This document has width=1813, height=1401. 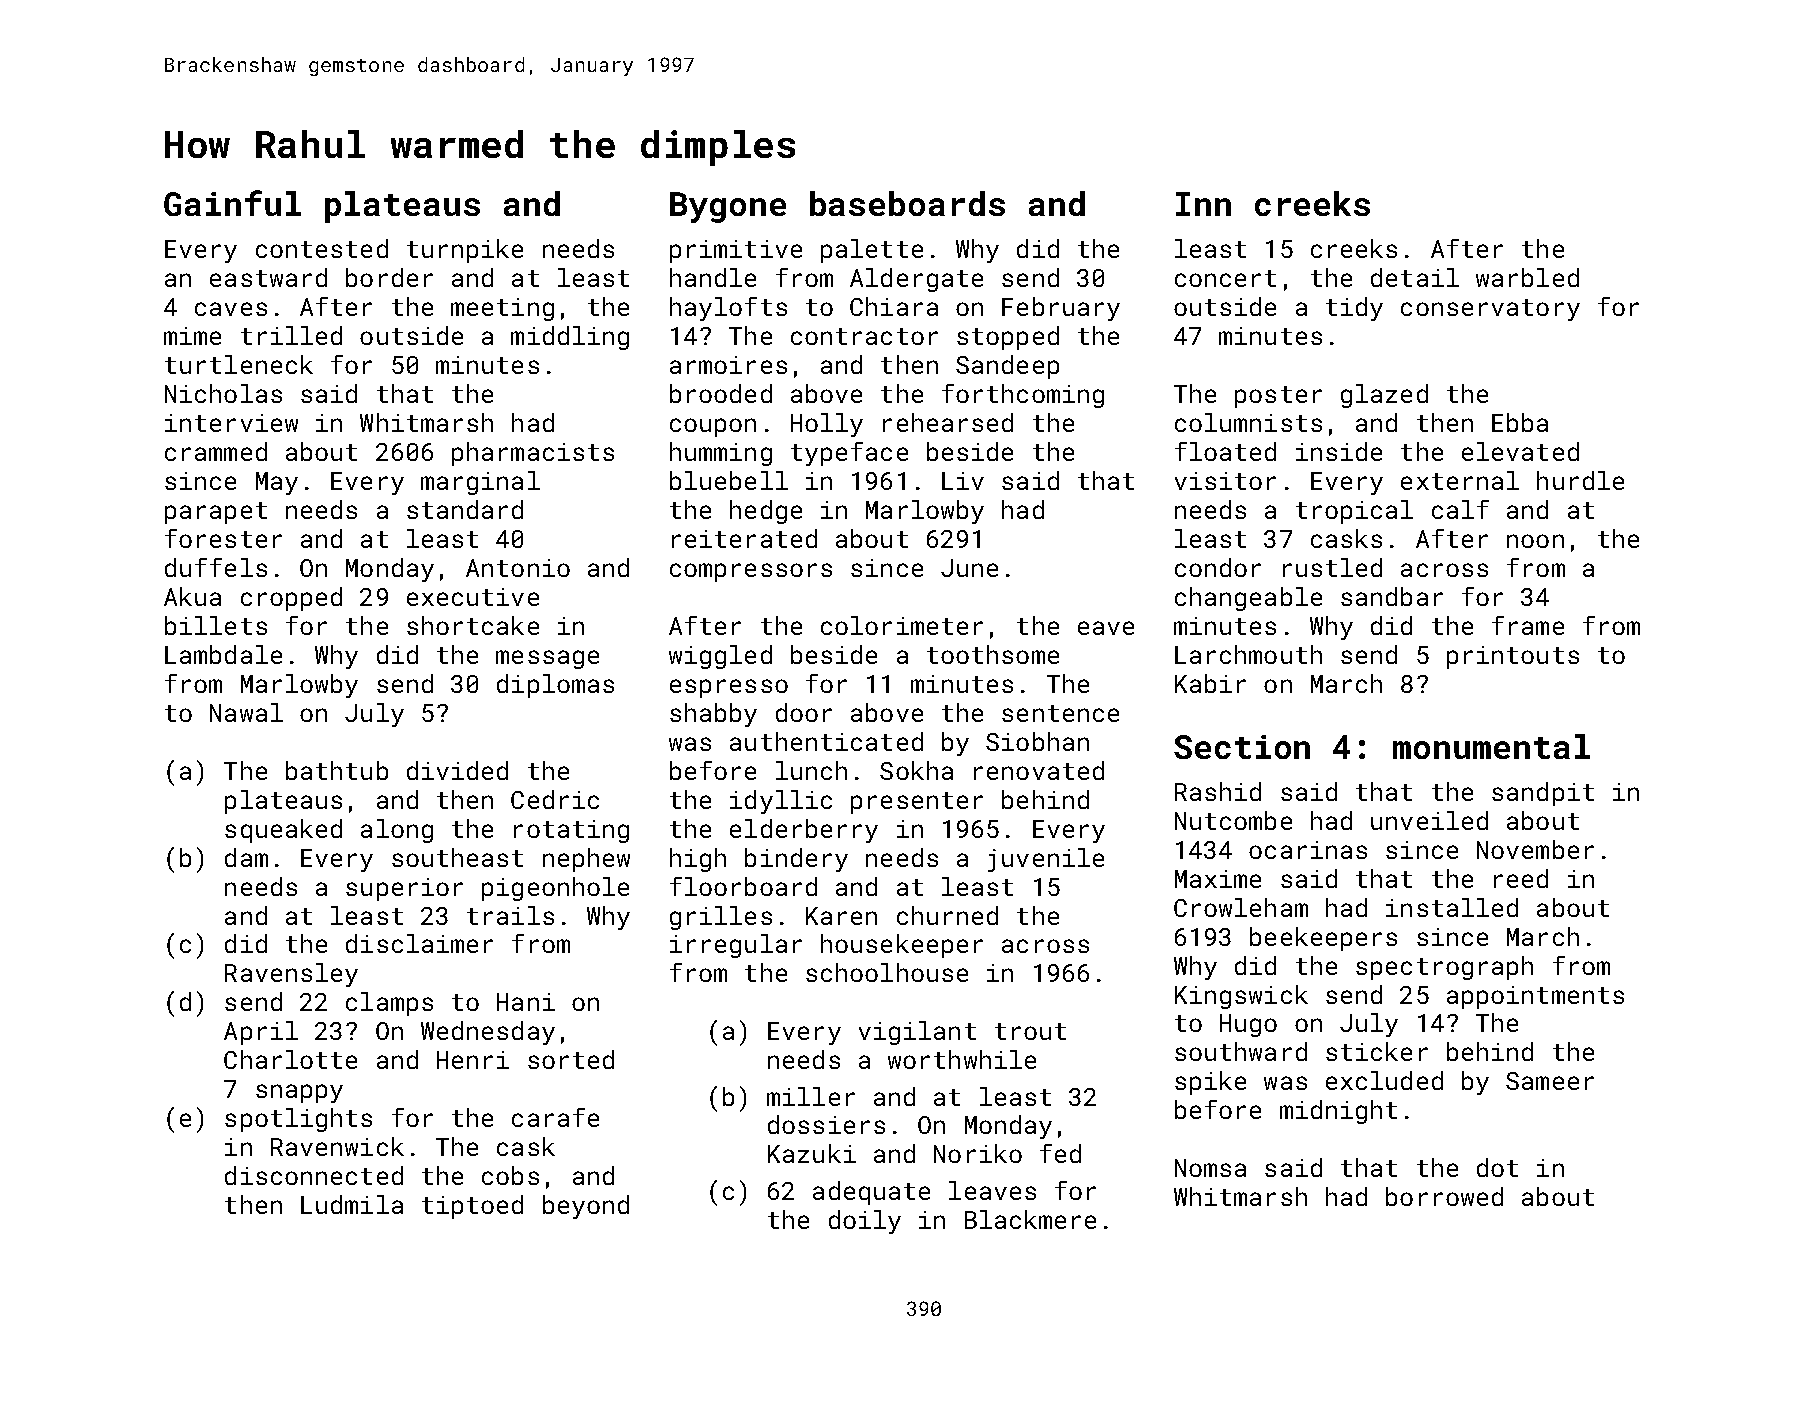 I want to click on dam, so click(x=246, y=857).
